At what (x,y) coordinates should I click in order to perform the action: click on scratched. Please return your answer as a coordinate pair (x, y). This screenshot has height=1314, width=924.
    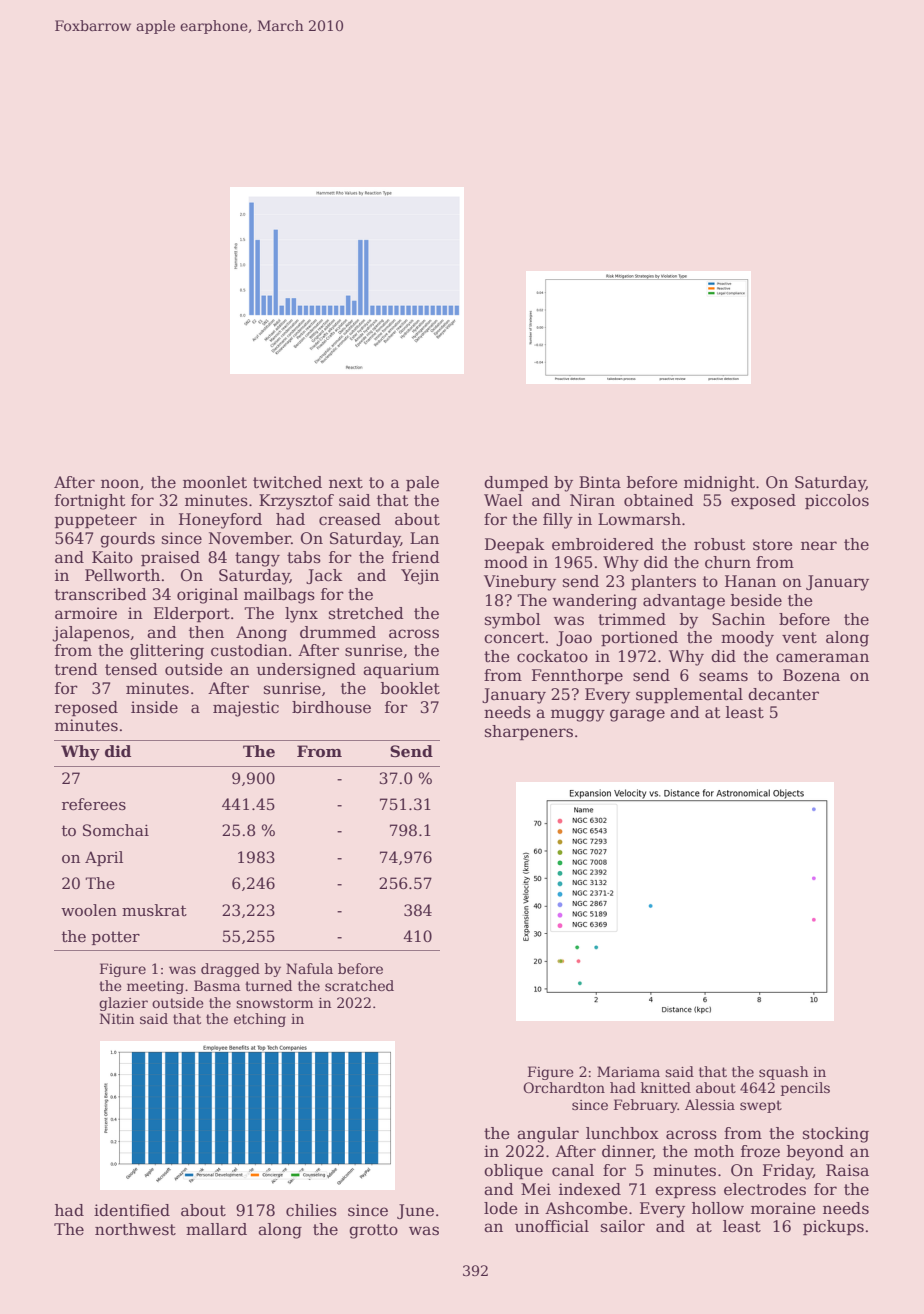
    Looking at the image, I should click on (359, 985).
